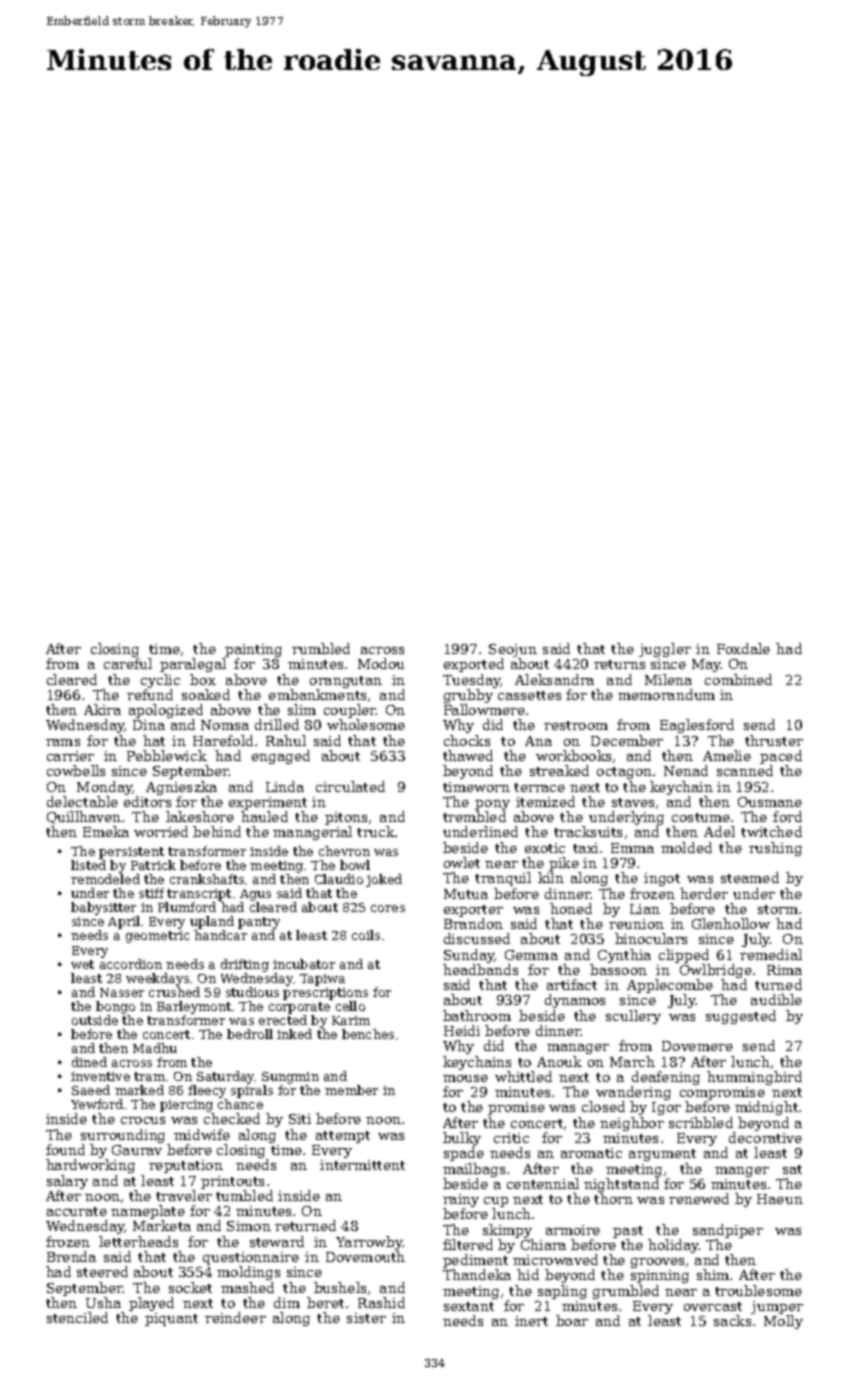  I want to click on sextant, so click(469, 1306).
